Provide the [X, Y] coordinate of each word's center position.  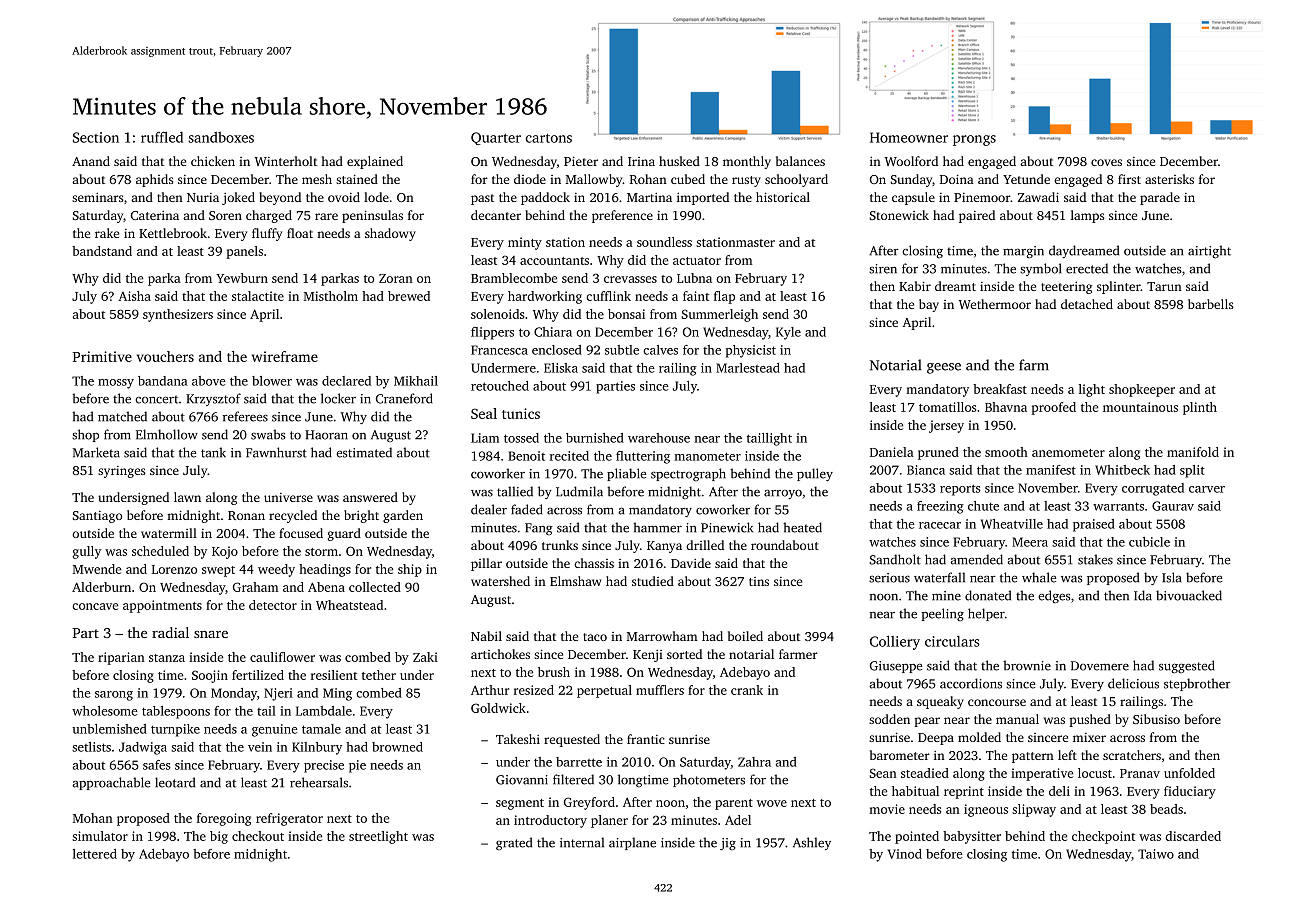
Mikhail [416, 381]
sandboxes [221, 137]
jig [728, 844]
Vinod [905, 854]
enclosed [557, 350]
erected [1087, 268]
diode [530, 179]
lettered [95, 854]
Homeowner [909, 137]
